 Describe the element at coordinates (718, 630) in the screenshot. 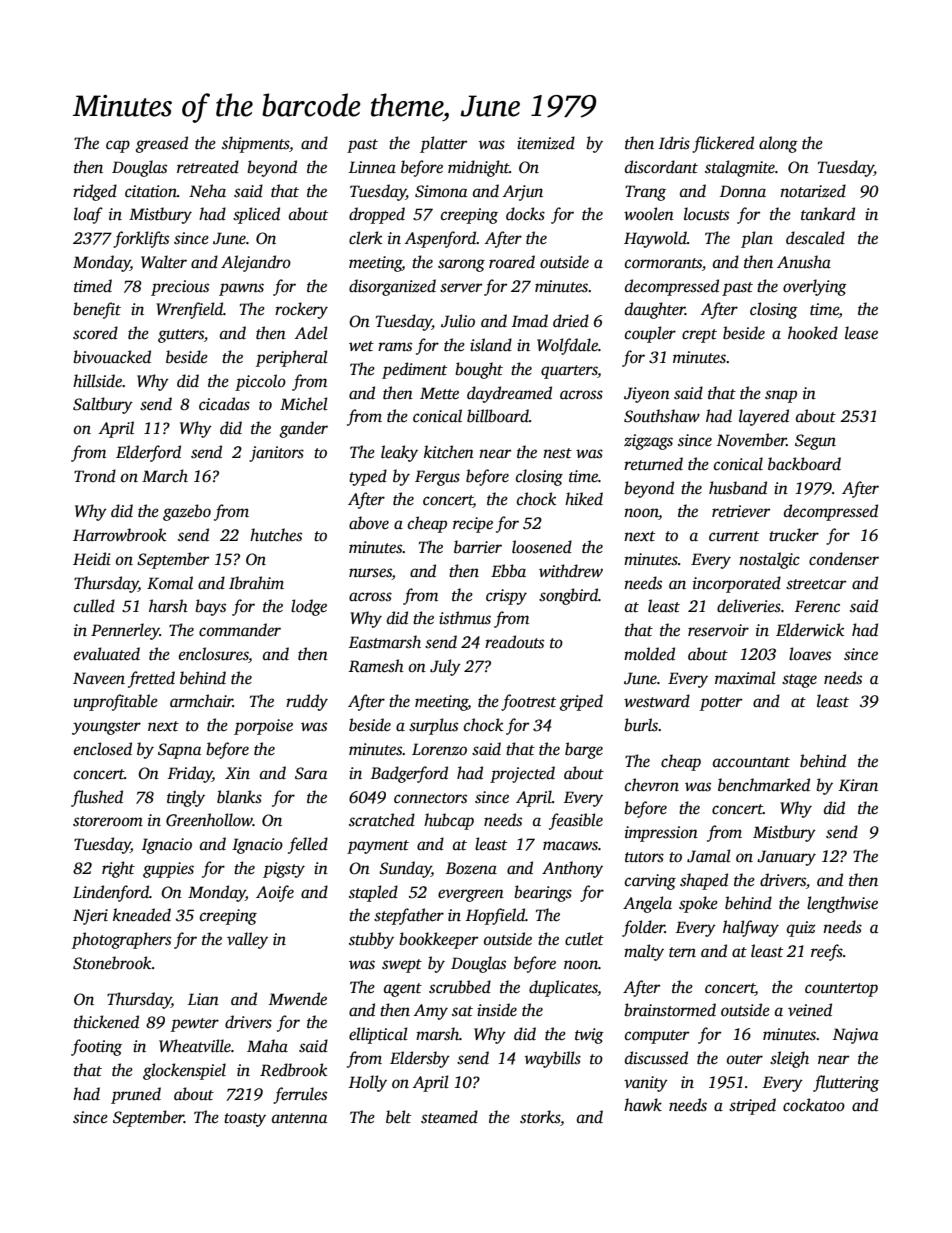

I see `reservoir` at that location.
